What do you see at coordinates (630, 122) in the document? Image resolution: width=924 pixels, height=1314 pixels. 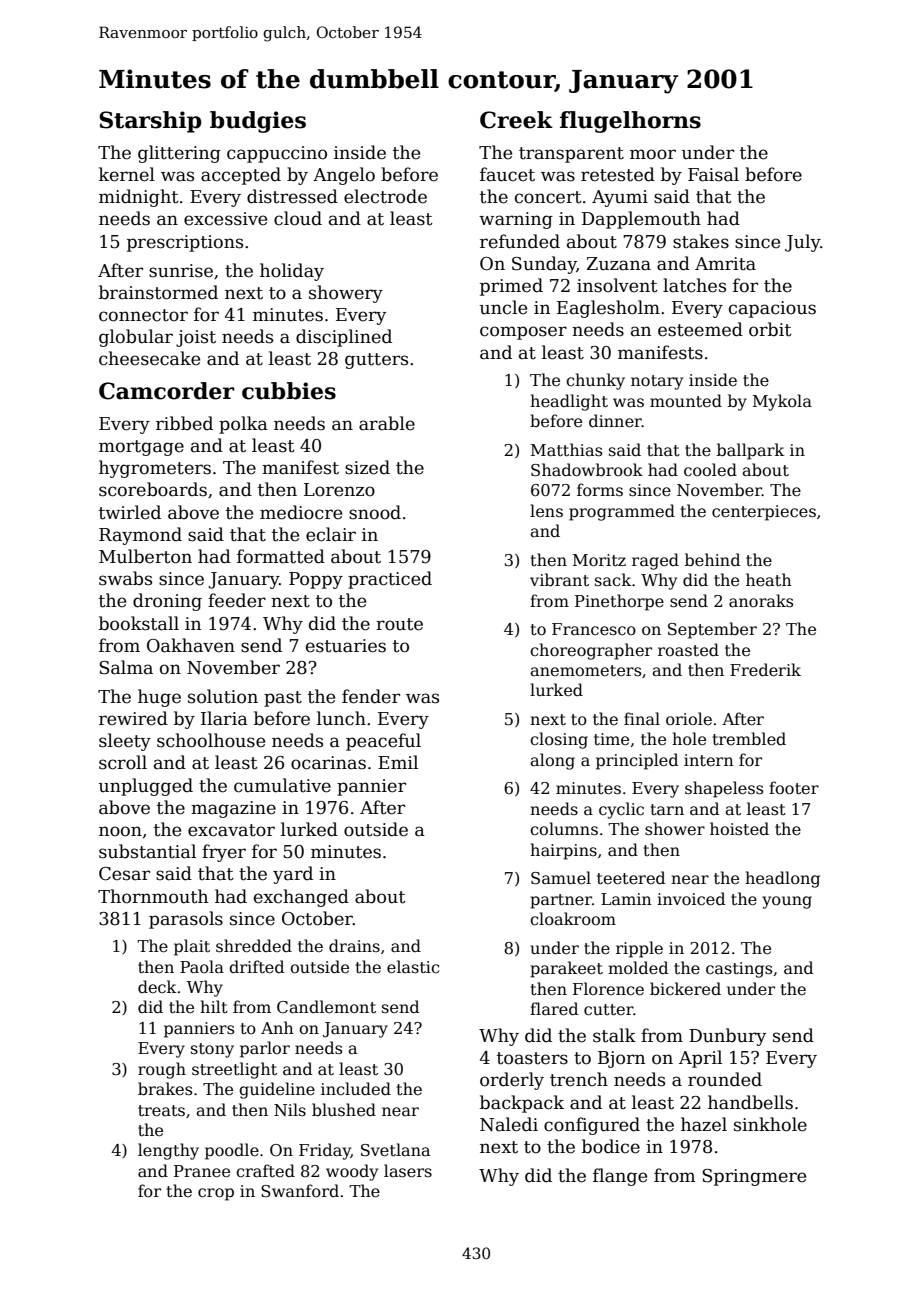 I see `flugelhorns` at bounding box center [630, 122].
